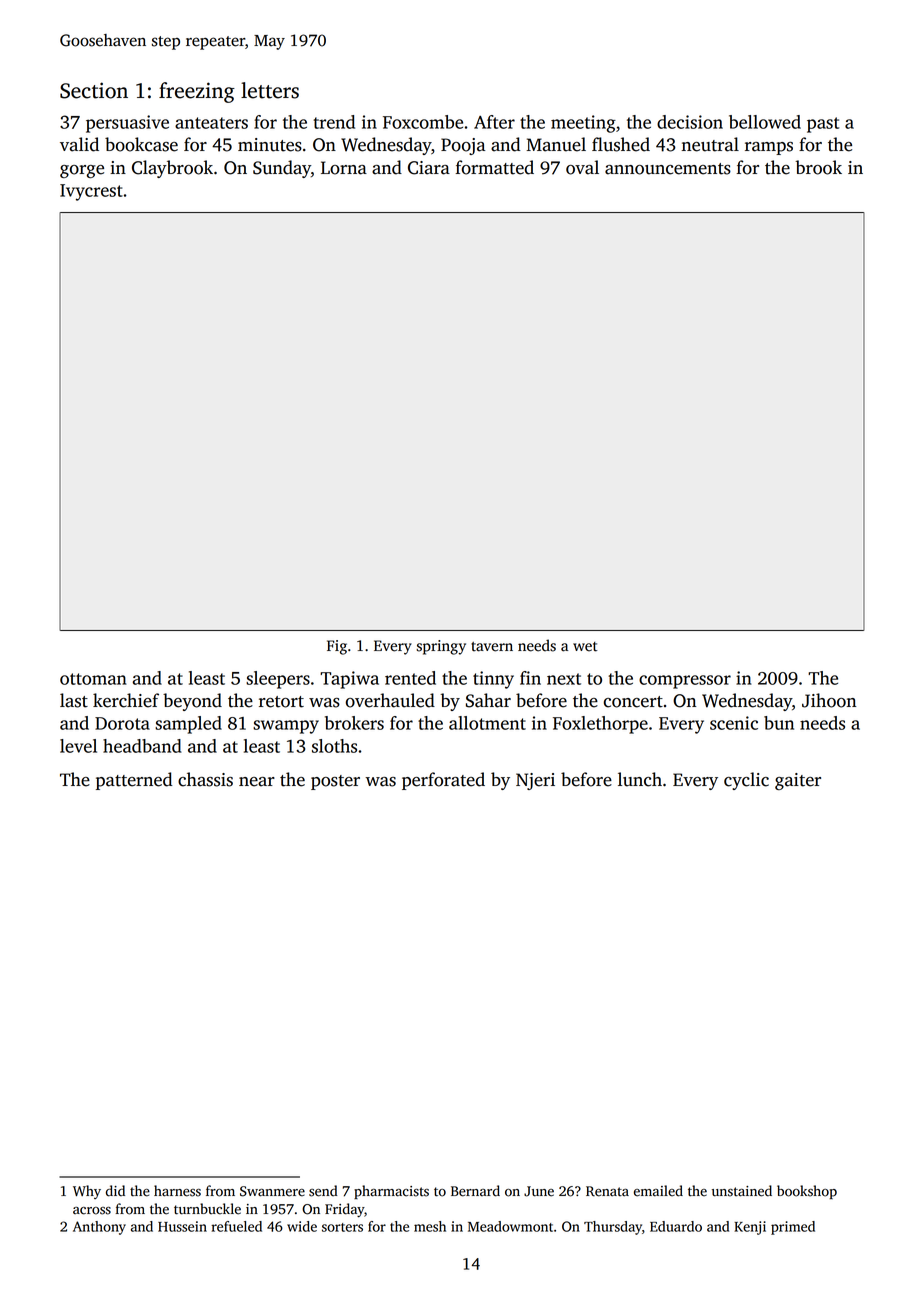 The image size is (924, 1308). Describe the element at coordinates (798, 781) in the screenshot. I see `gaiter` at that location.
